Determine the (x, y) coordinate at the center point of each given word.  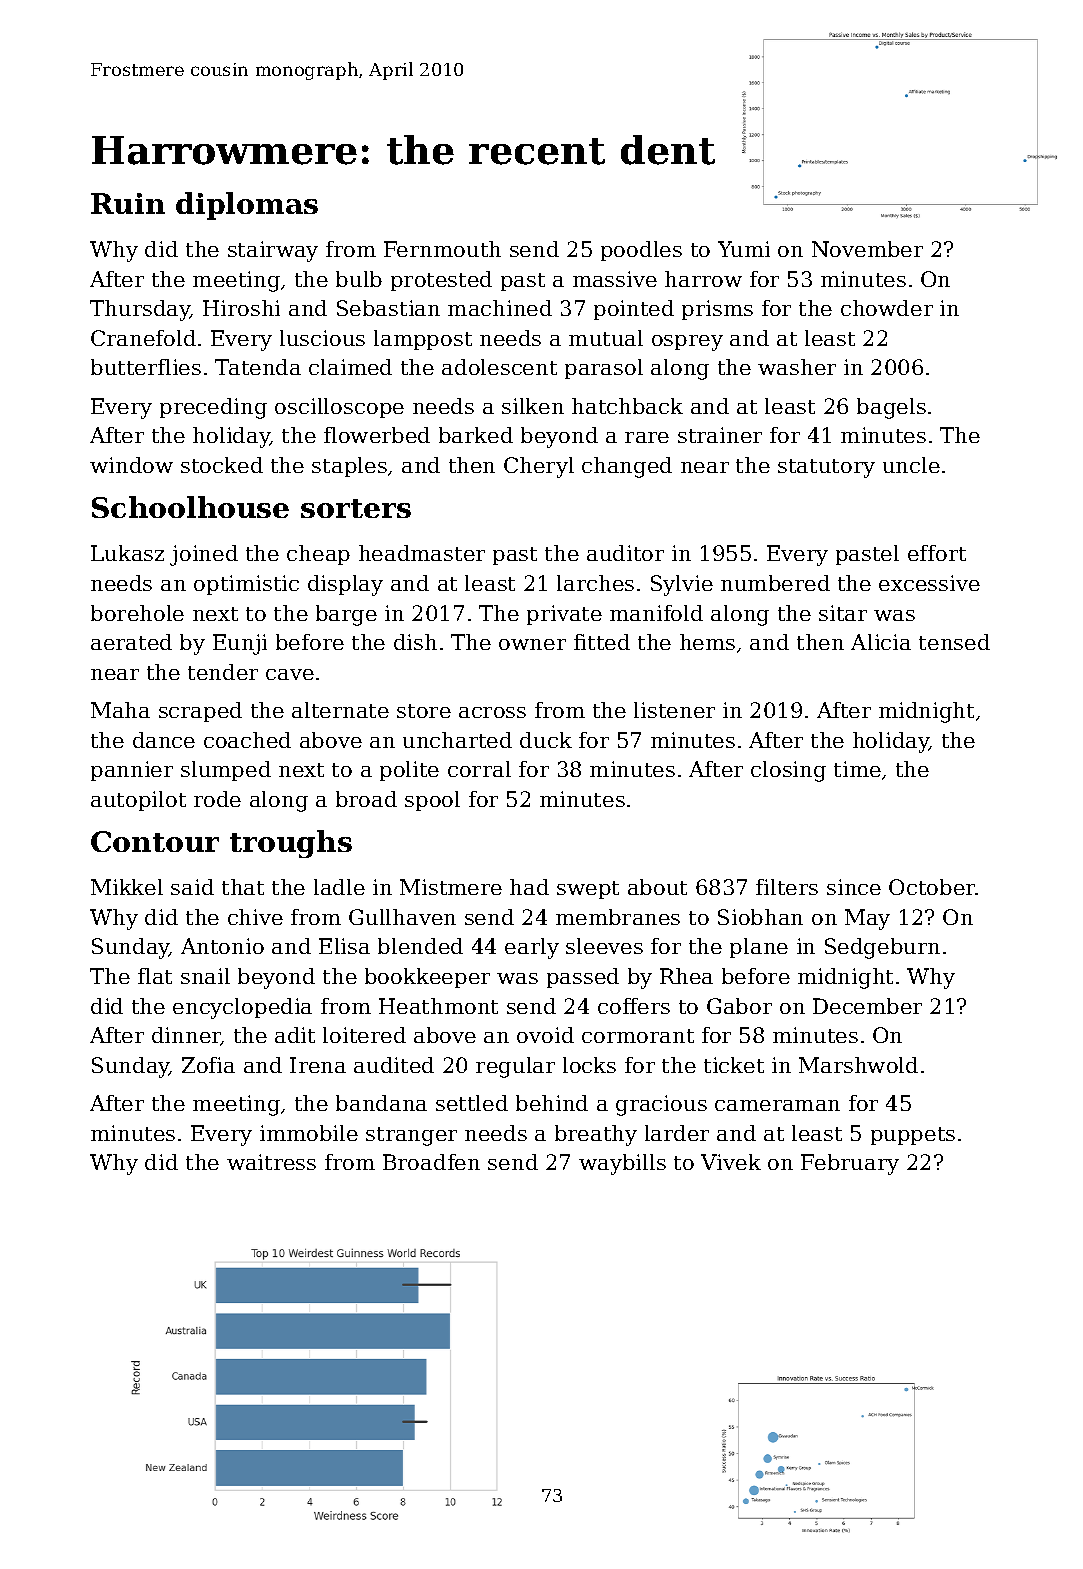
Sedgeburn (882, 948)
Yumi (744, 249)
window (131, 465)
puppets (913, 1136)
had (529, 887)
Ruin (128, 203)
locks (589, 1065)
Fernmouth (442, 249)
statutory (826, 468)
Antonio (222, 946)
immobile (309, 1133)
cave (290, 674)
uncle (911, 465)
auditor (625, 553)
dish (415, 642)
